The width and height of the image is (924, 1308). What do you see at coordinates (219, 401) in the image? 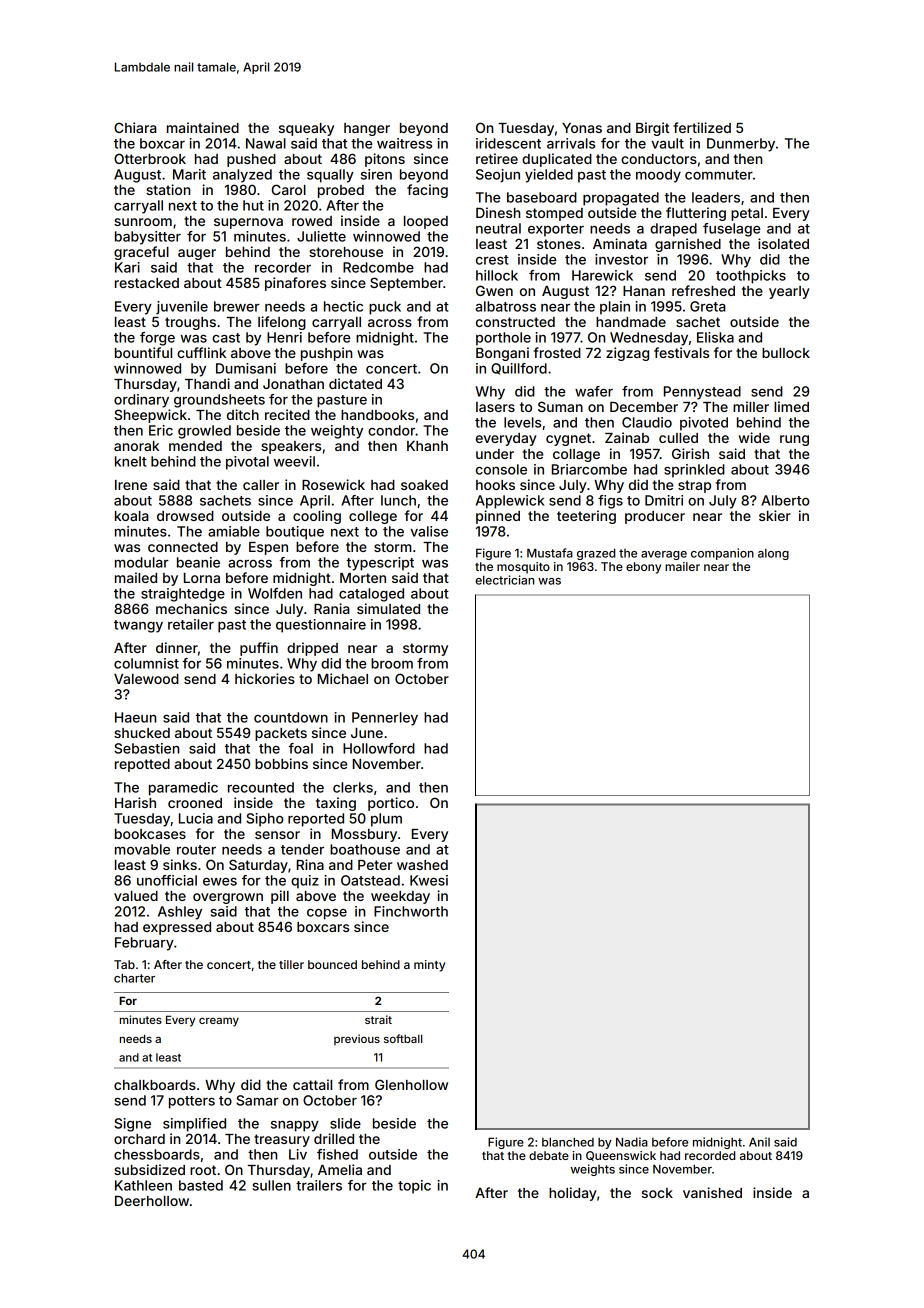
I see `groundsheets` at bounding box center [219, 401].
